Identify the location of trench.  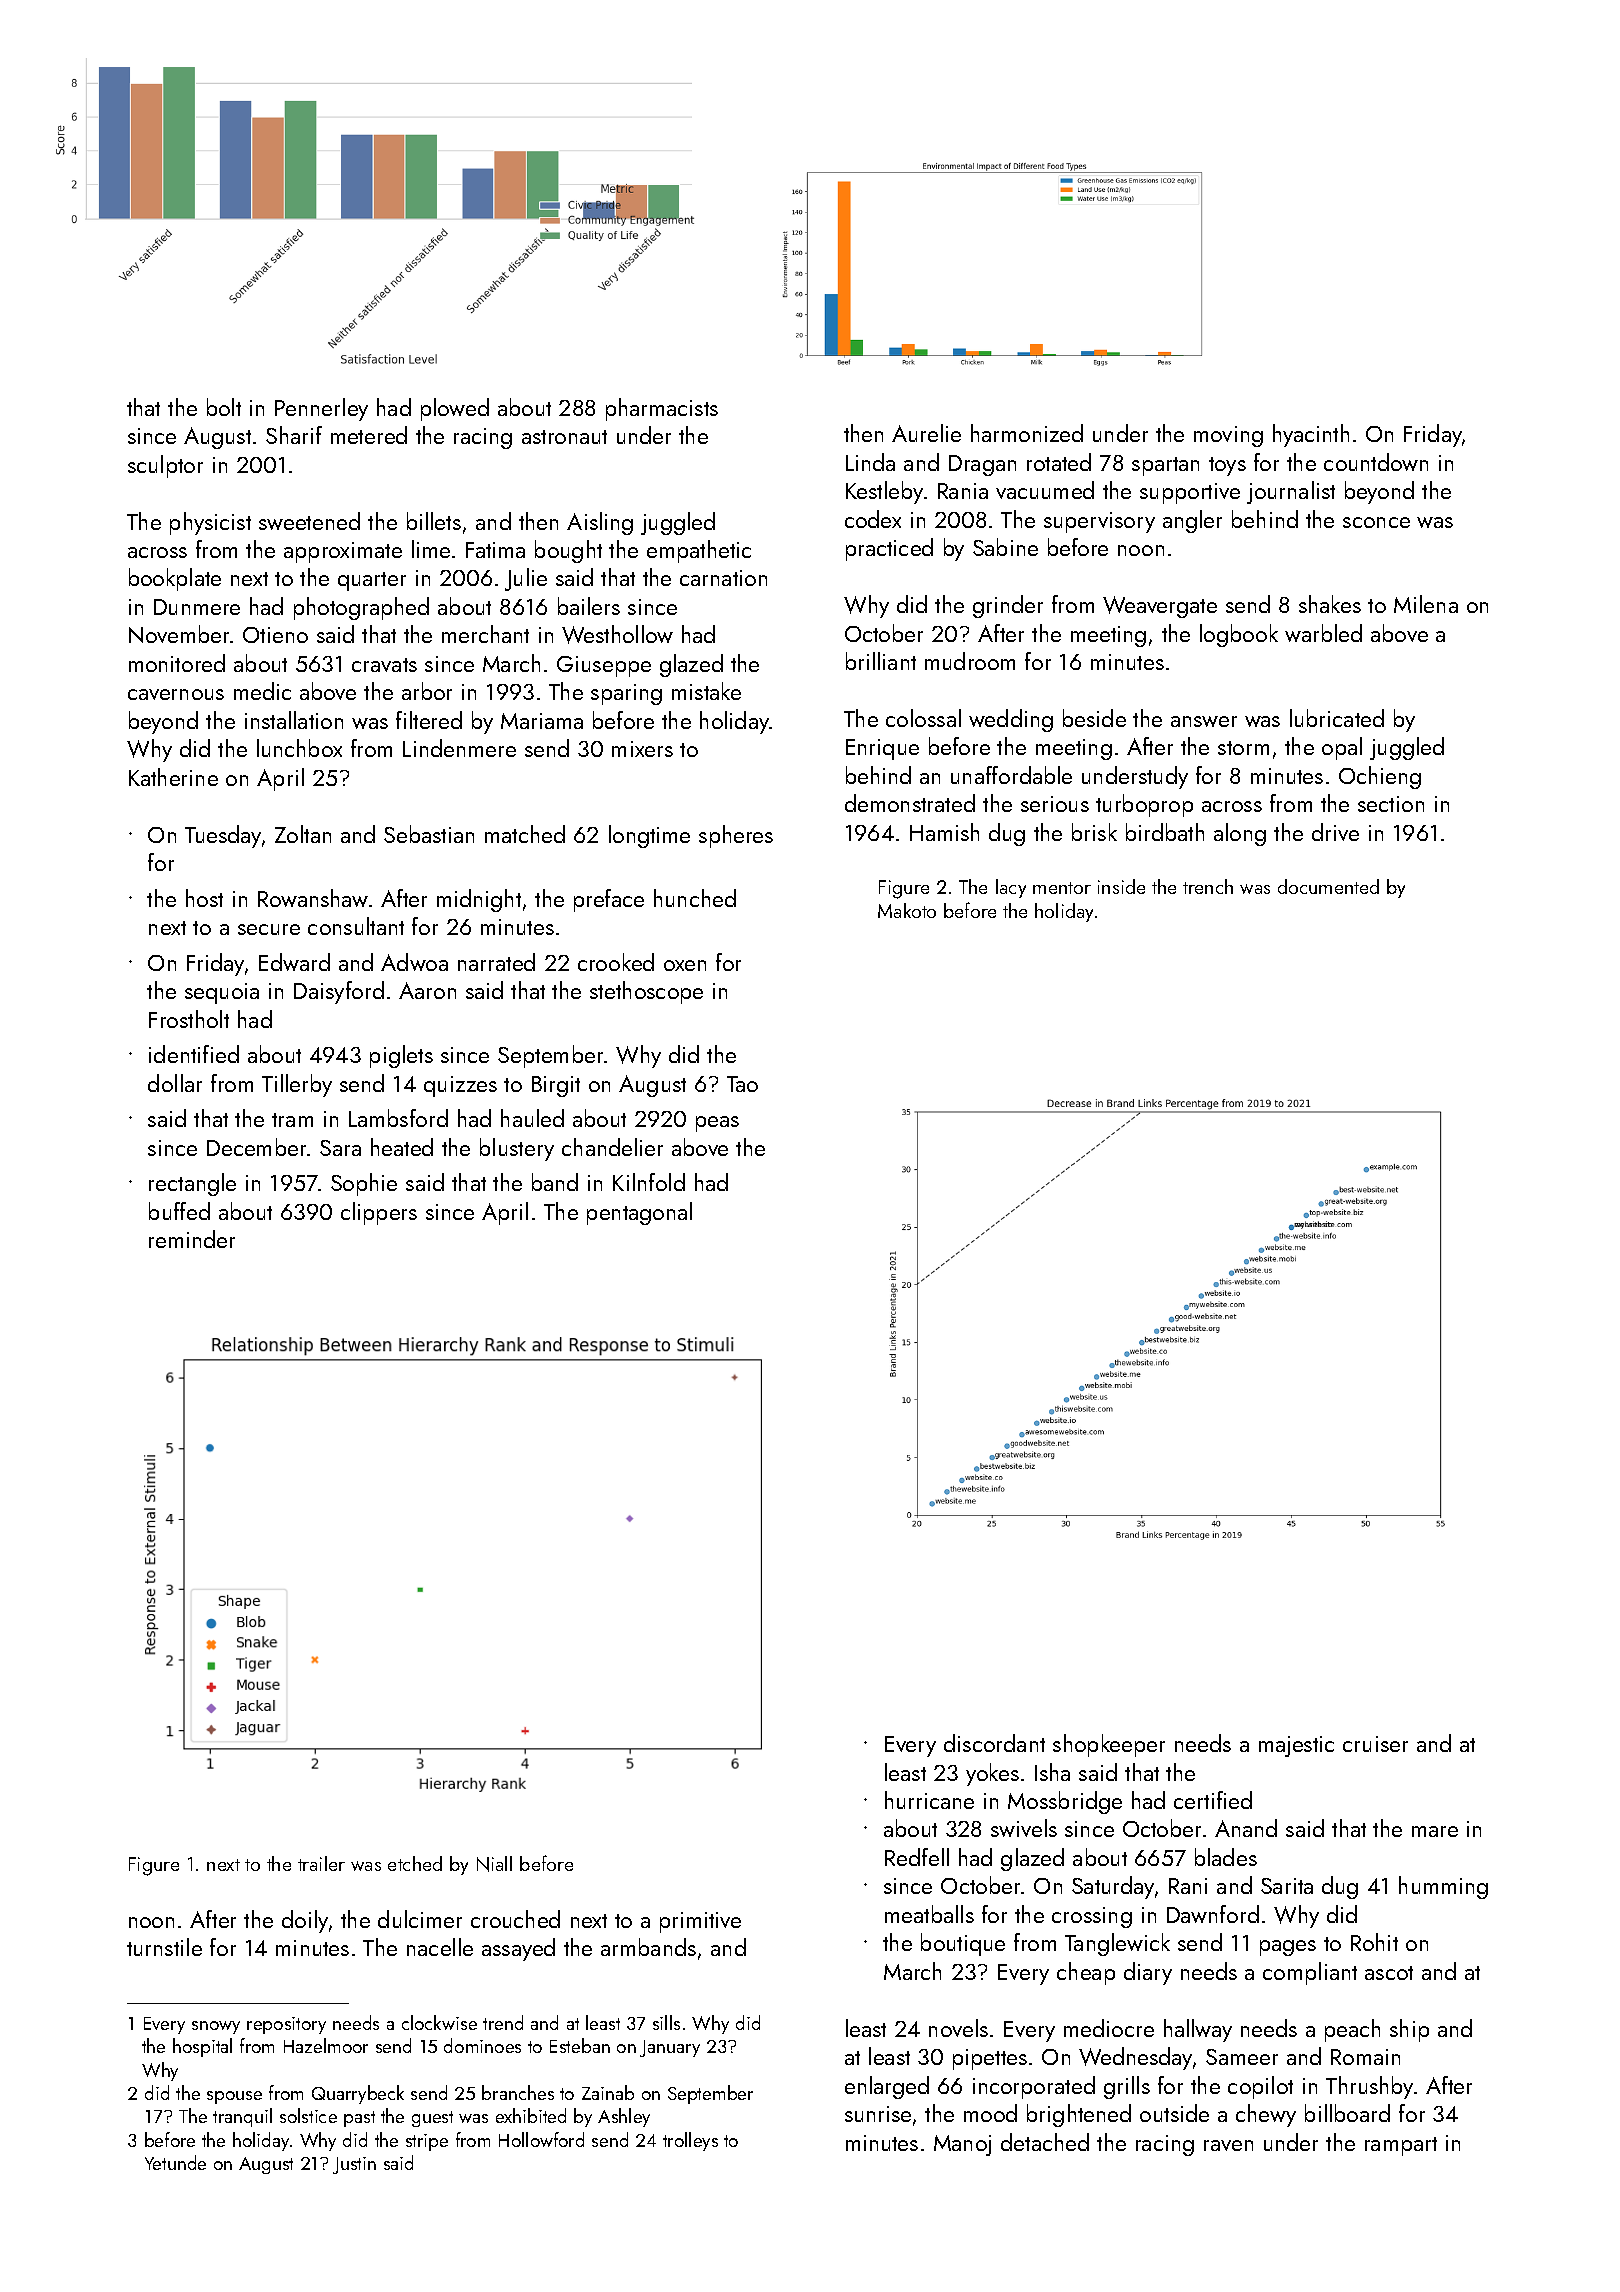
(1208, 886).
